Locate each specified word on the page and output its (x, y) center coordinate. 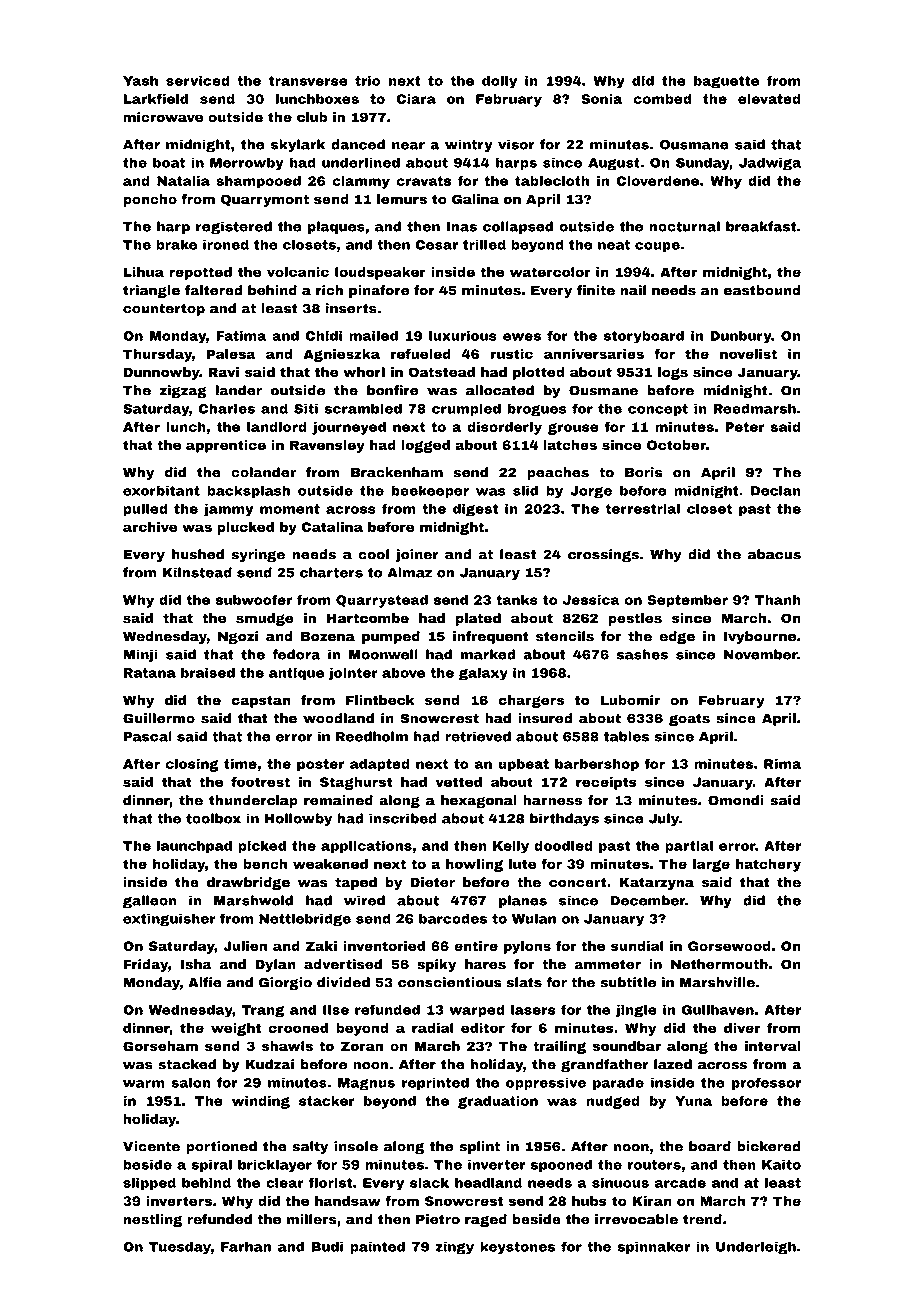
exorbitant (161, 490)
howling (474, 865)
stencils (565, 636)
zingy (454, 1248)
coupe (657, 247)
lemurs (402, 199)
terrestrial (642, 508)
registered (234, 228)
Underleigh (756, 1248)
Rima (782, 764)
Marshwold (253, 900)
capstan (261, 701)
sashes (642, 654)
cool (373, 554)
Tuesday (180, 1248)
